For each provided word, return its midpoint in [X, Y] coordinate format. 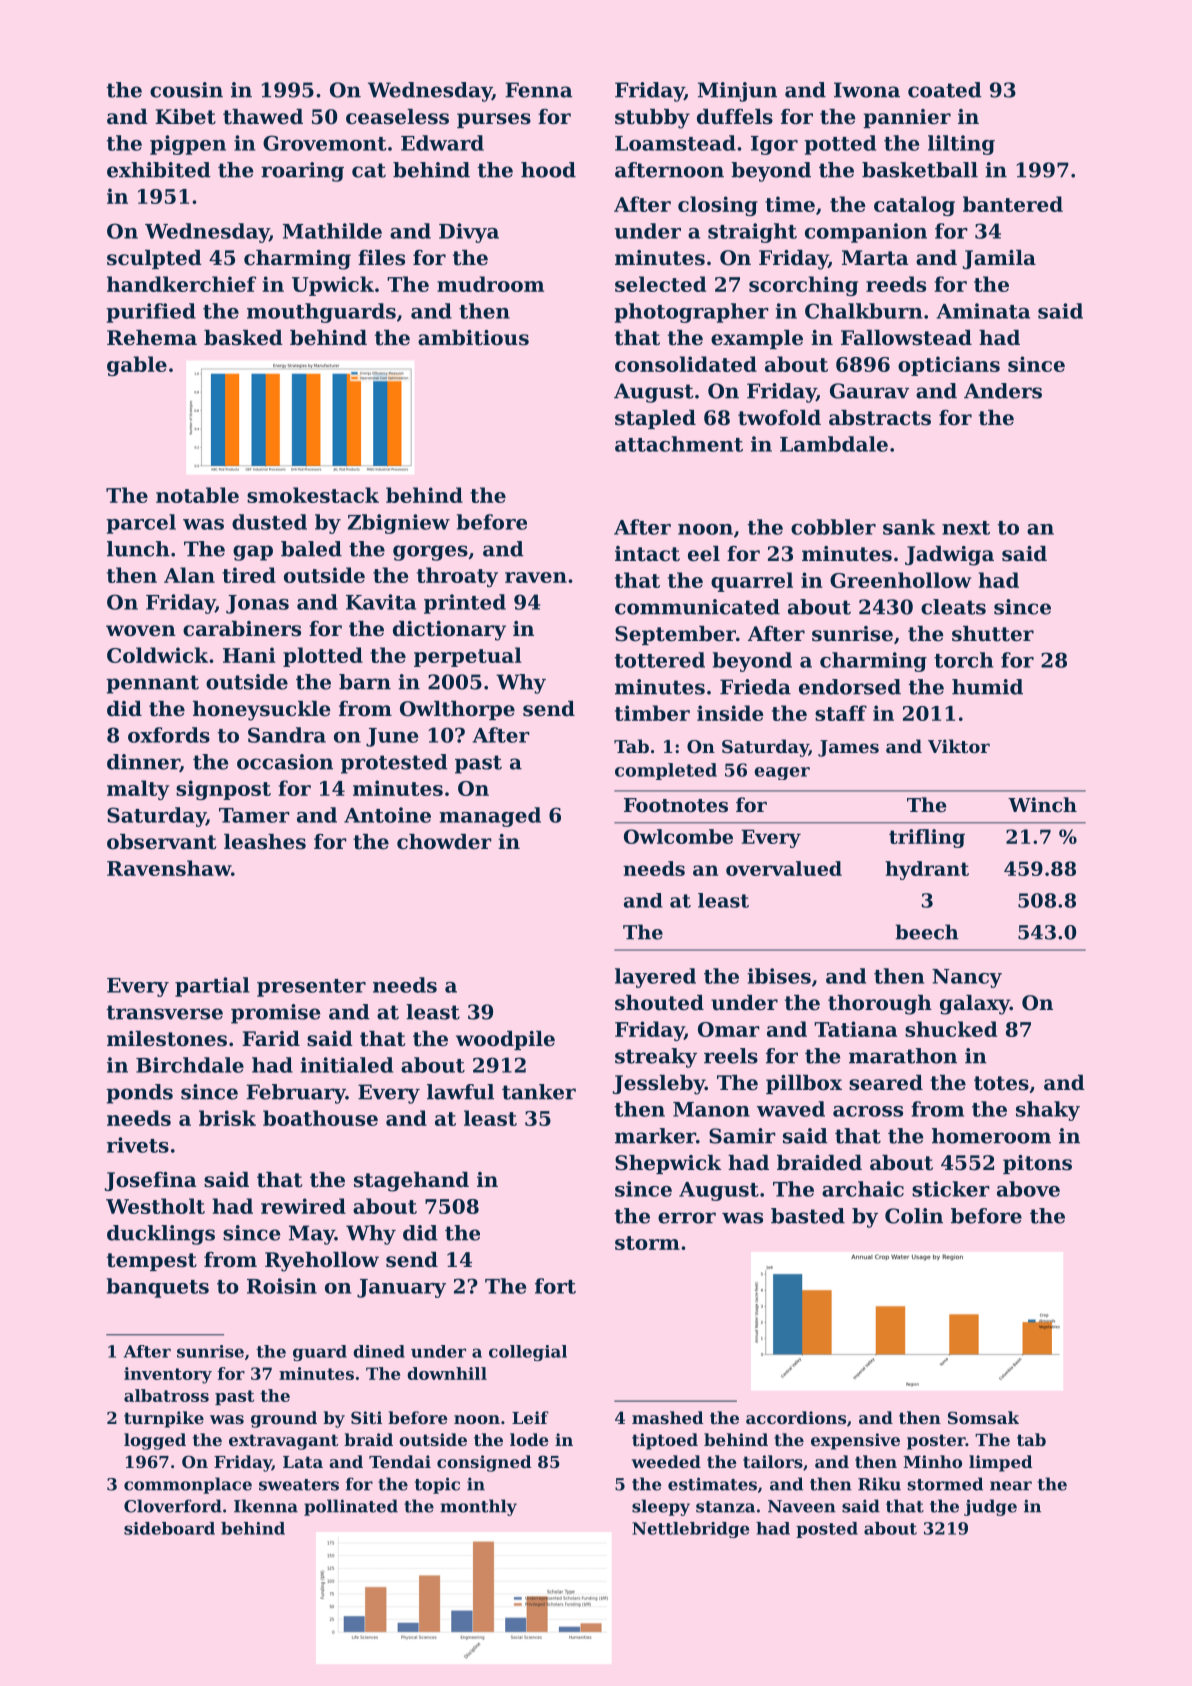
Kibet [185, 117]
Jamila [999, 259]
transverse [164, 1012]
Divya [469, 233]
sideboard [169, 1528]
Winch [1042, 804]
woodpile [505, 1040]
